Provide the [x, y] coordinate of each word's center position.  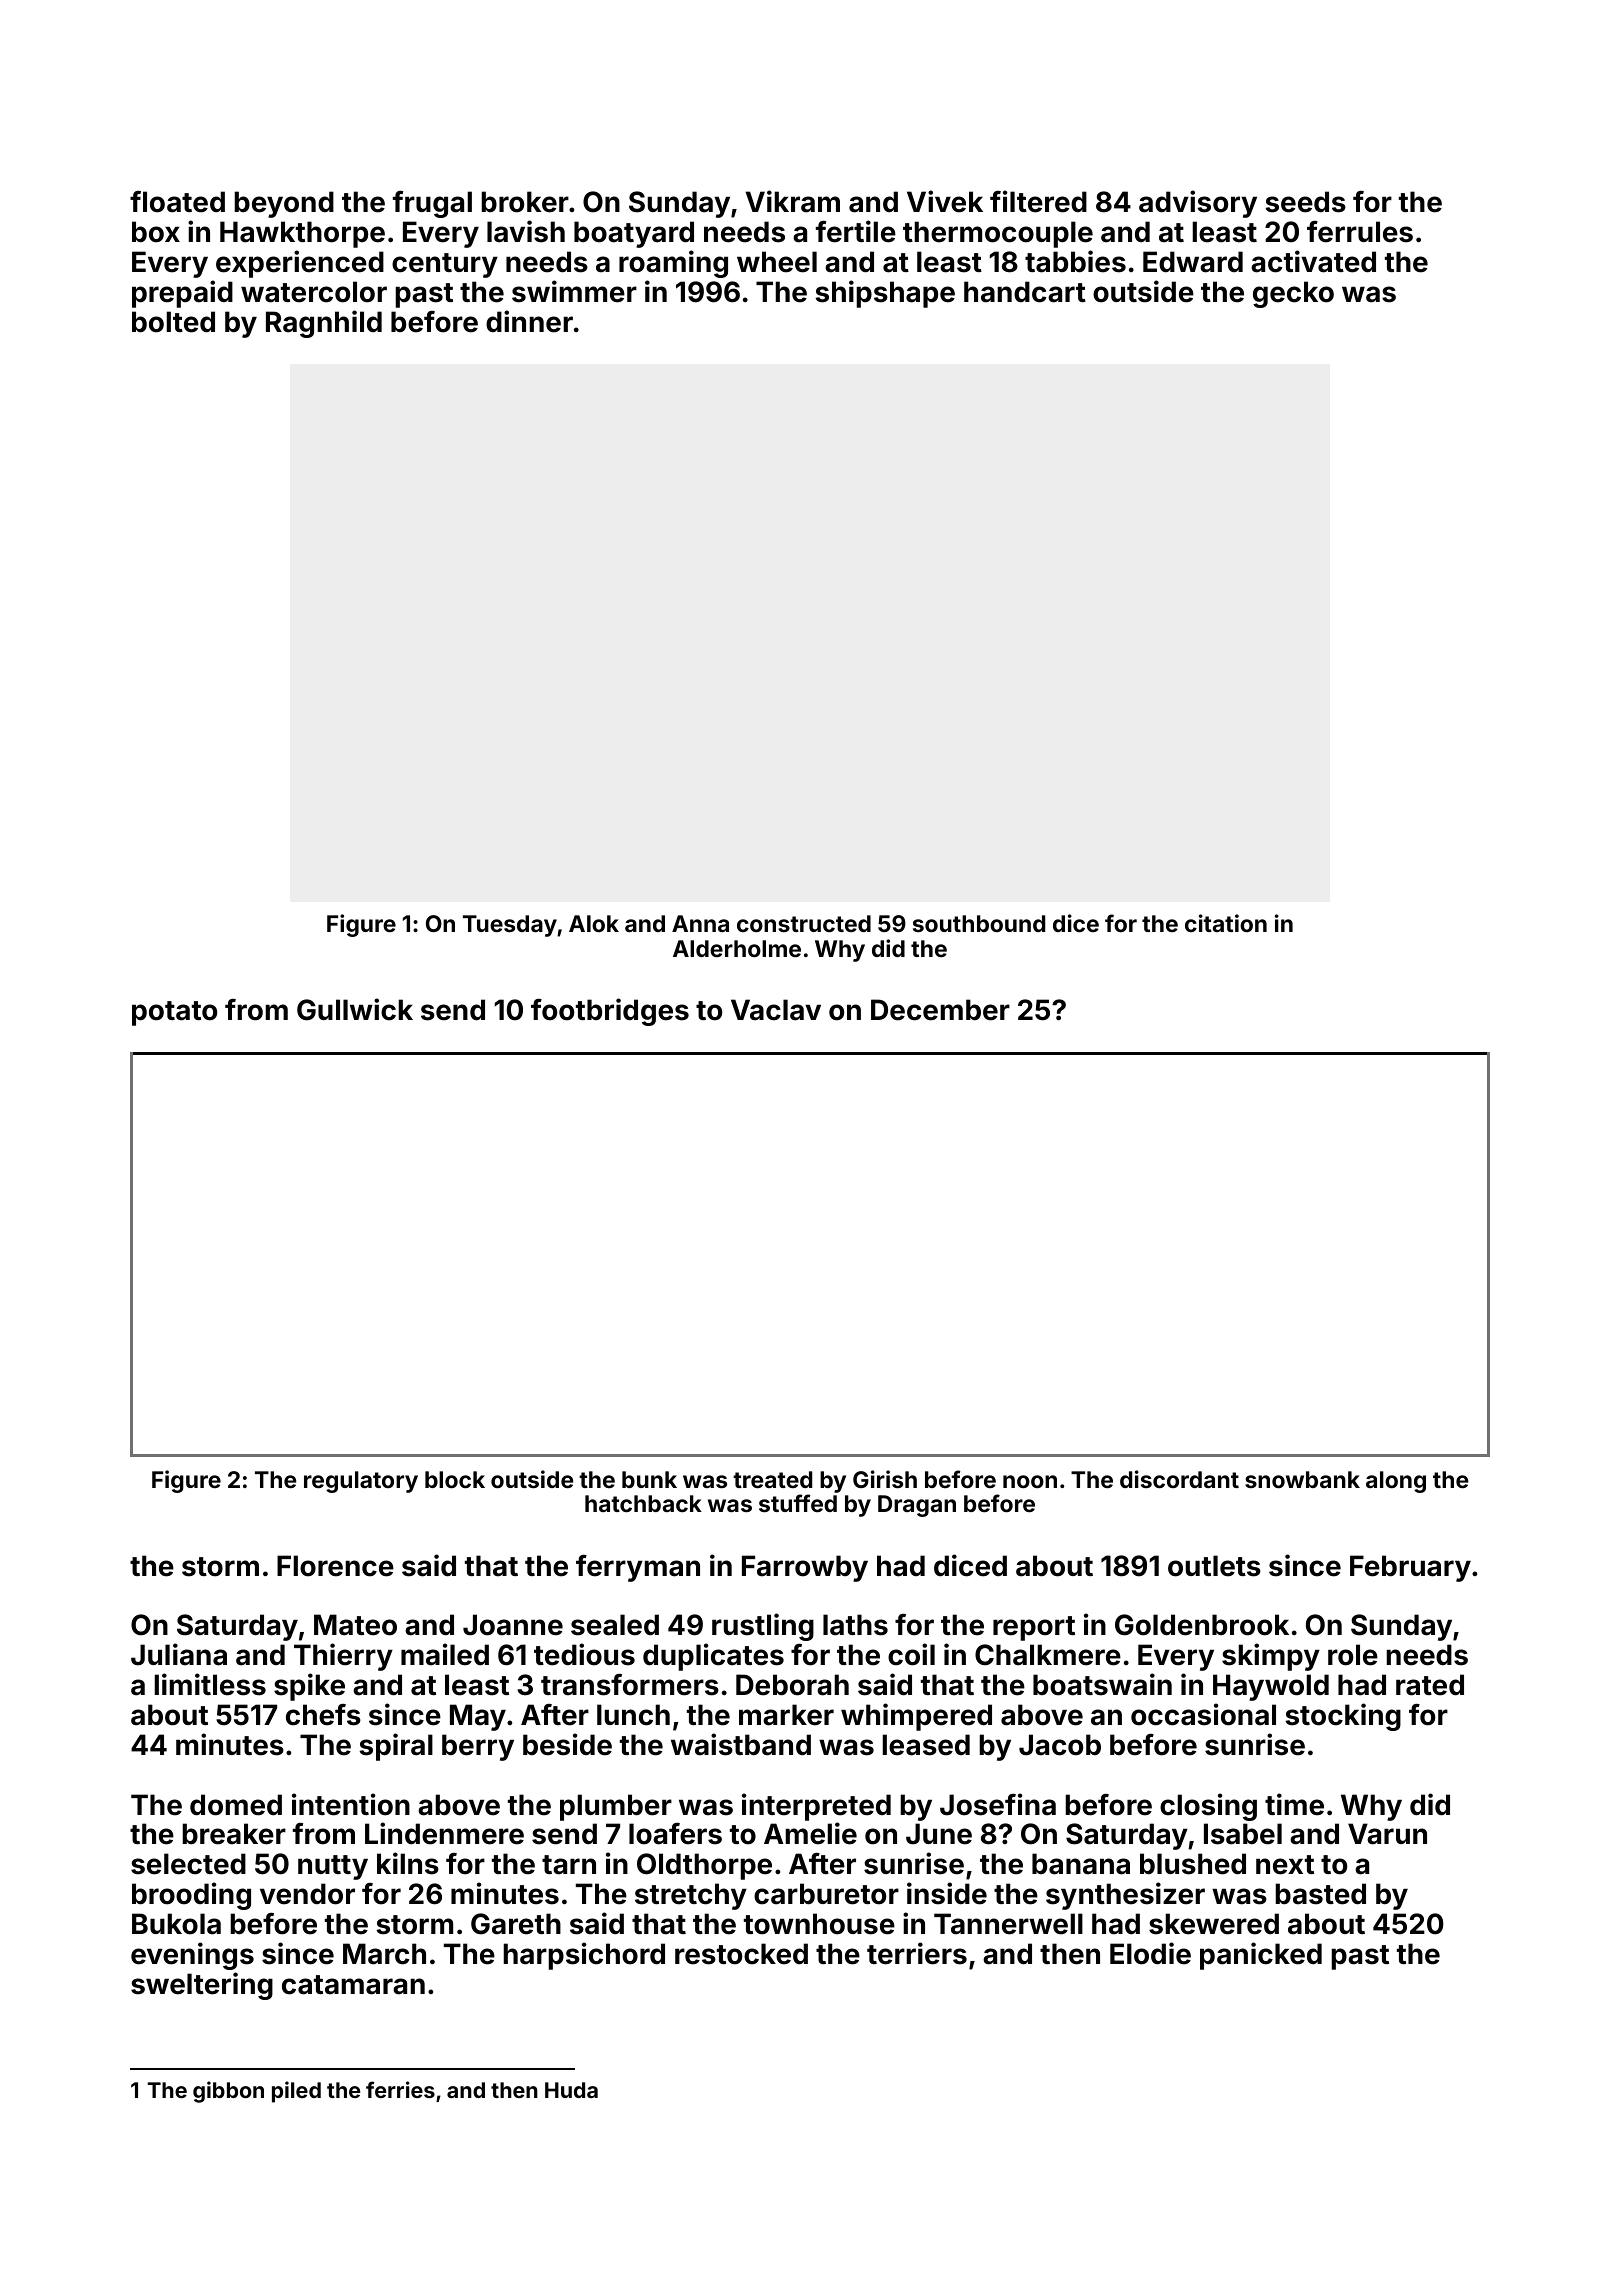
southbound [979, 923]
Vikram [792, 201]
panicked [1261, 1956]
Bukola [176, 1924]
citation [1226, 923]
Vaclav [776, 1010]
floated [177, 202]
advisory [1198, 204]
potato [174, 1013]
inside [947, 1893]
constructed [804, 923]
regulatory [361, 1482]
